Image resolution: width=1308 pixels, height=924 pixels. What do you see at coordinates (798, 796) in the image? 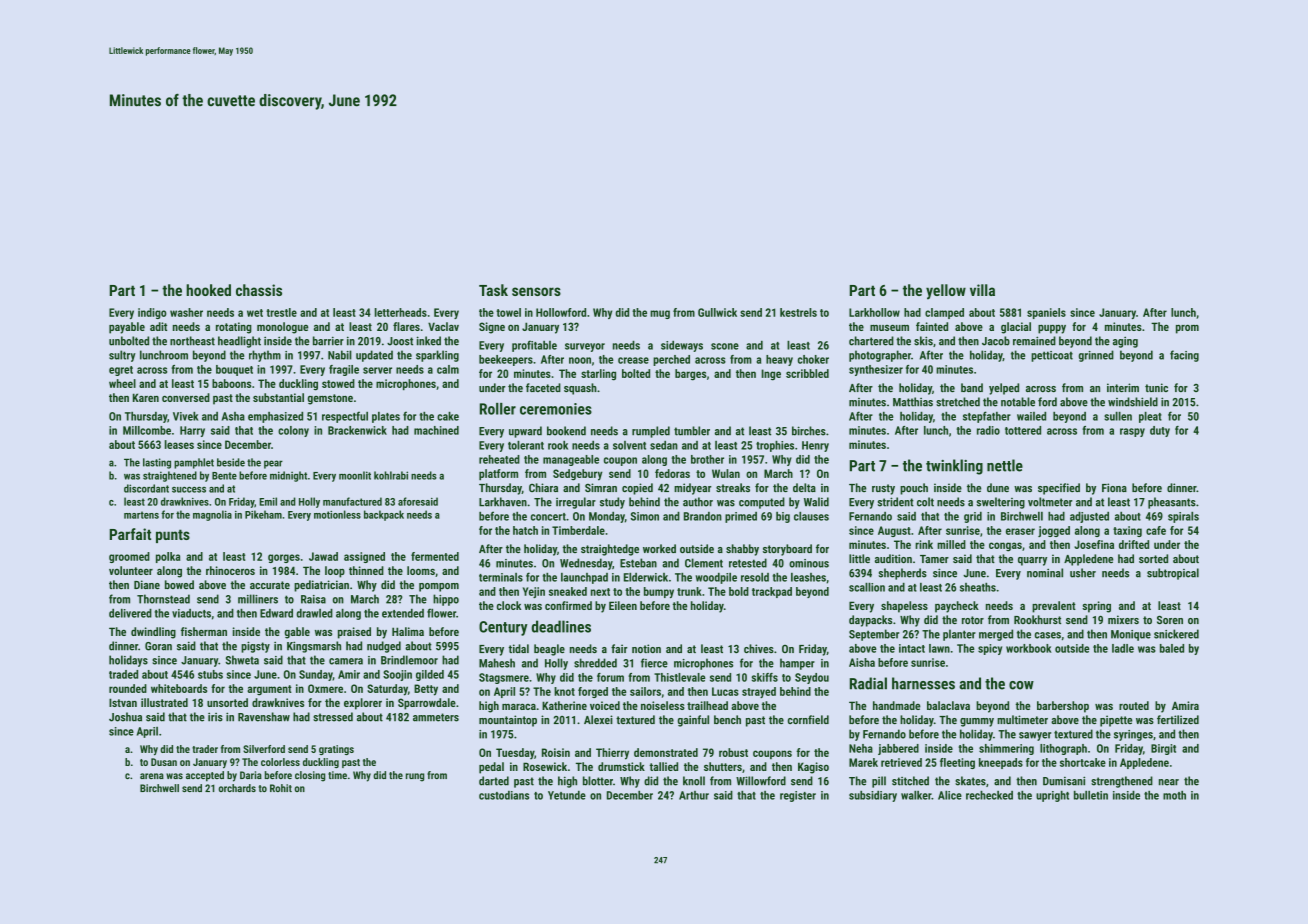
I see `register` at bounding box center [798, 796].
